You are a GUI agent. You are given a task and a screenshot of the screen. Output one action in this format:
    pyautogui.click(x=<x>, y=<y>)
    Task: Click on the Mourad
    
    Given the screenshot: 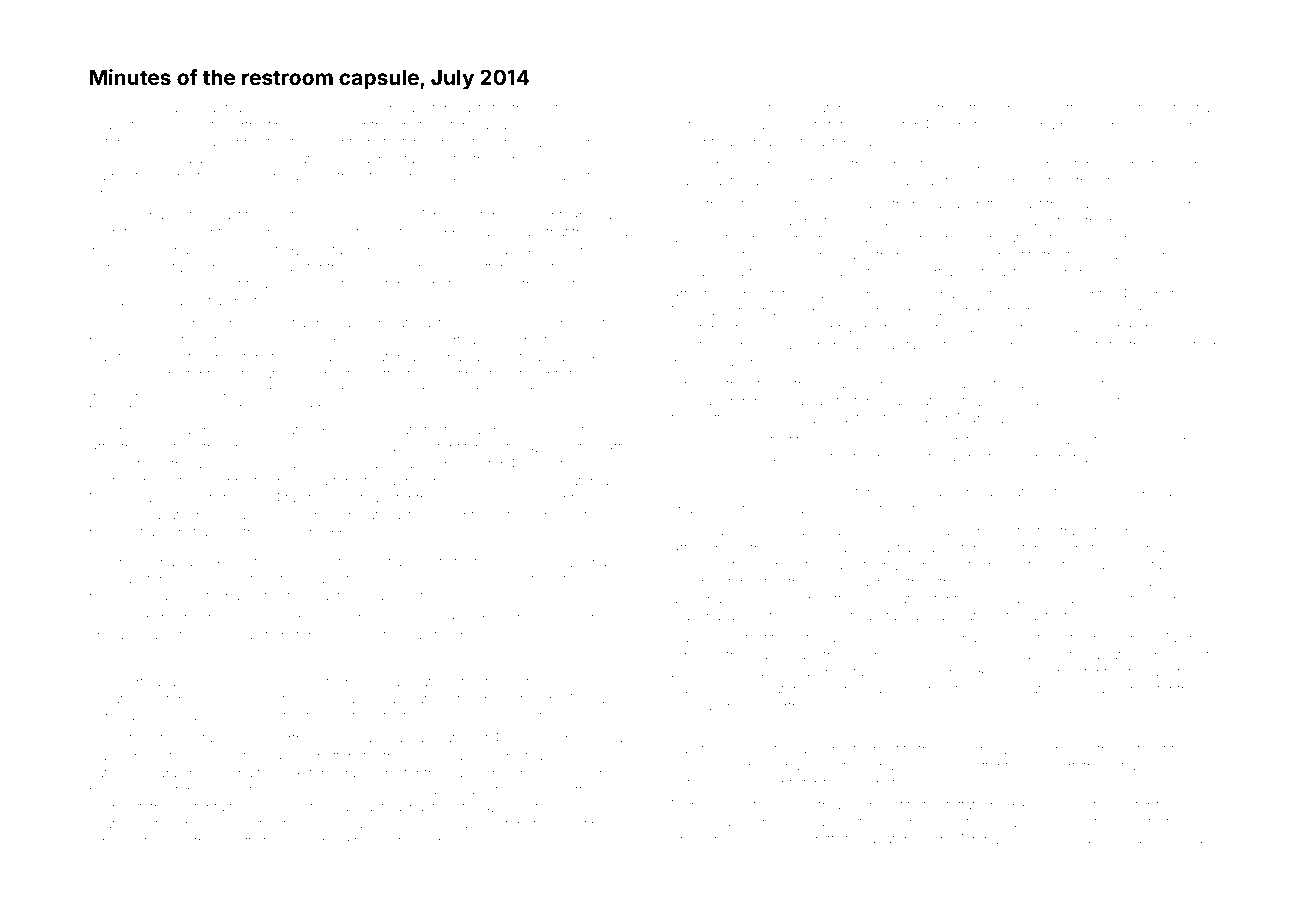 What is the action you would take?
    pyautogui.click(x=1187, y=839)
